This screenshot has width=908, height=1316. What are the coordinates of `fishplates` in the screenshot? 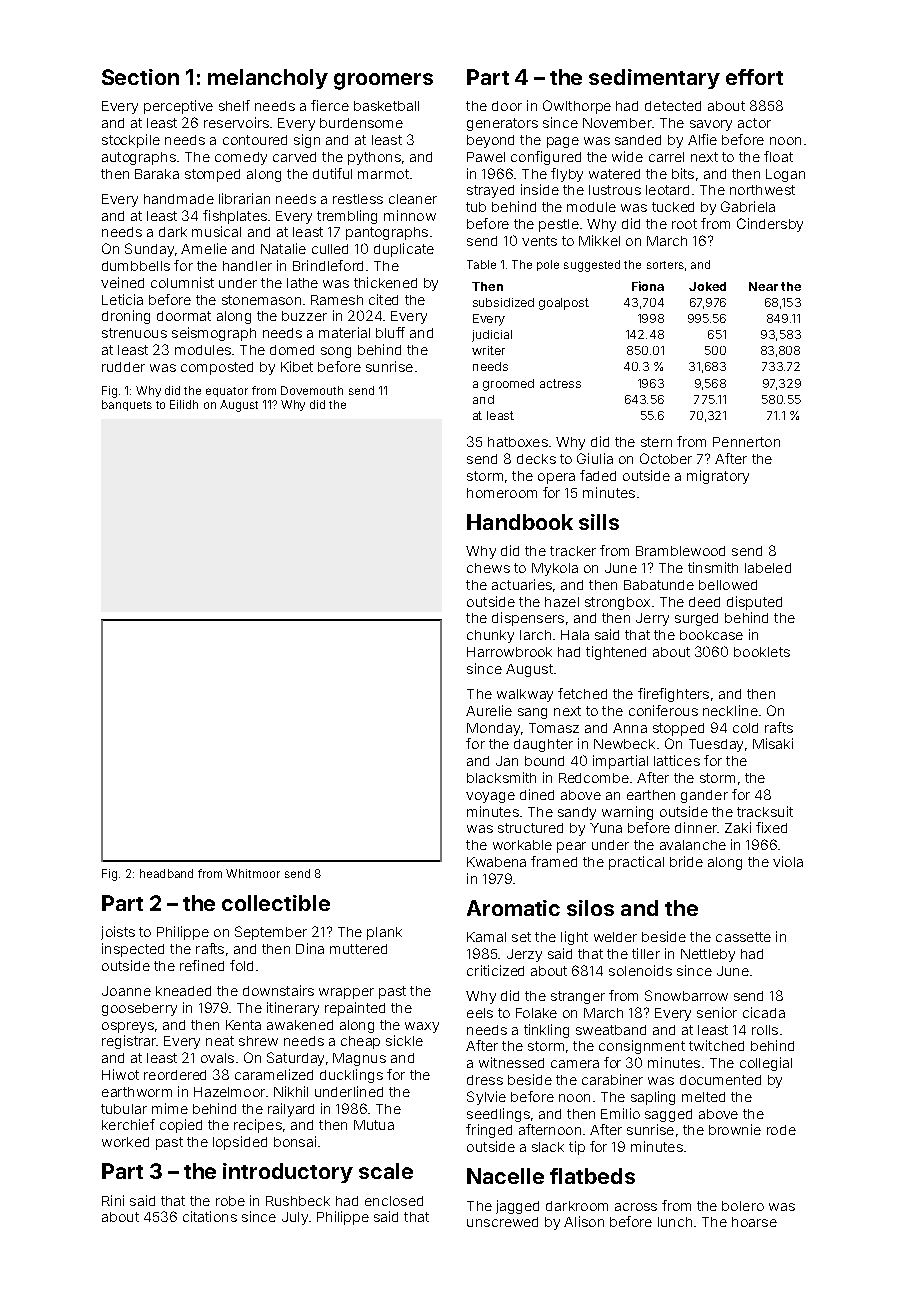 It's located at (235, 217).
